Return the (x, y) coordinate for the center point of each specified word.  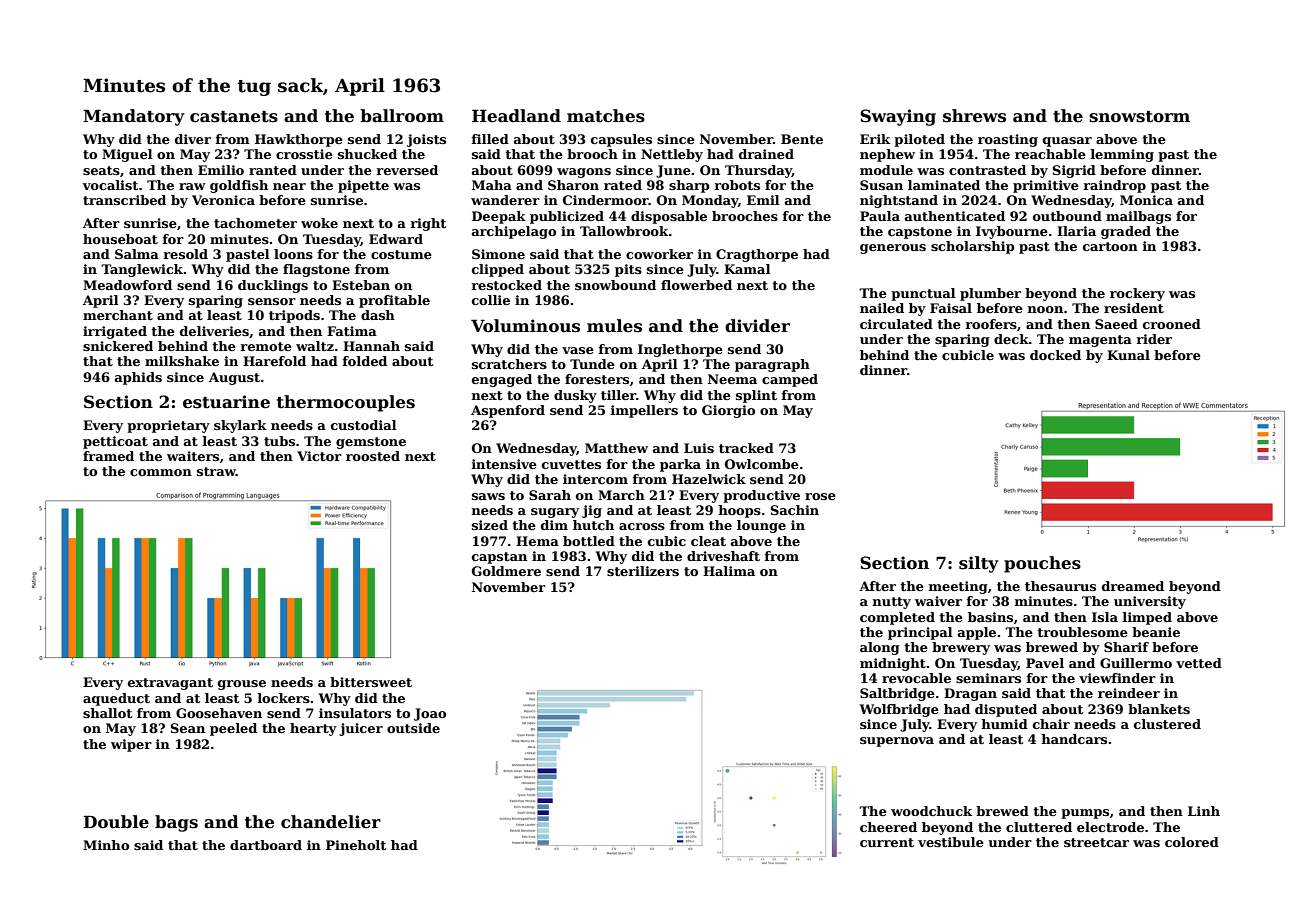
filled (490, 139)
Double (116, 822)
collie (491, 300)
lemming (1122, 155)
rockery (1137, 294)
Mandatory (134, 117)
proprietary (168, 426)
